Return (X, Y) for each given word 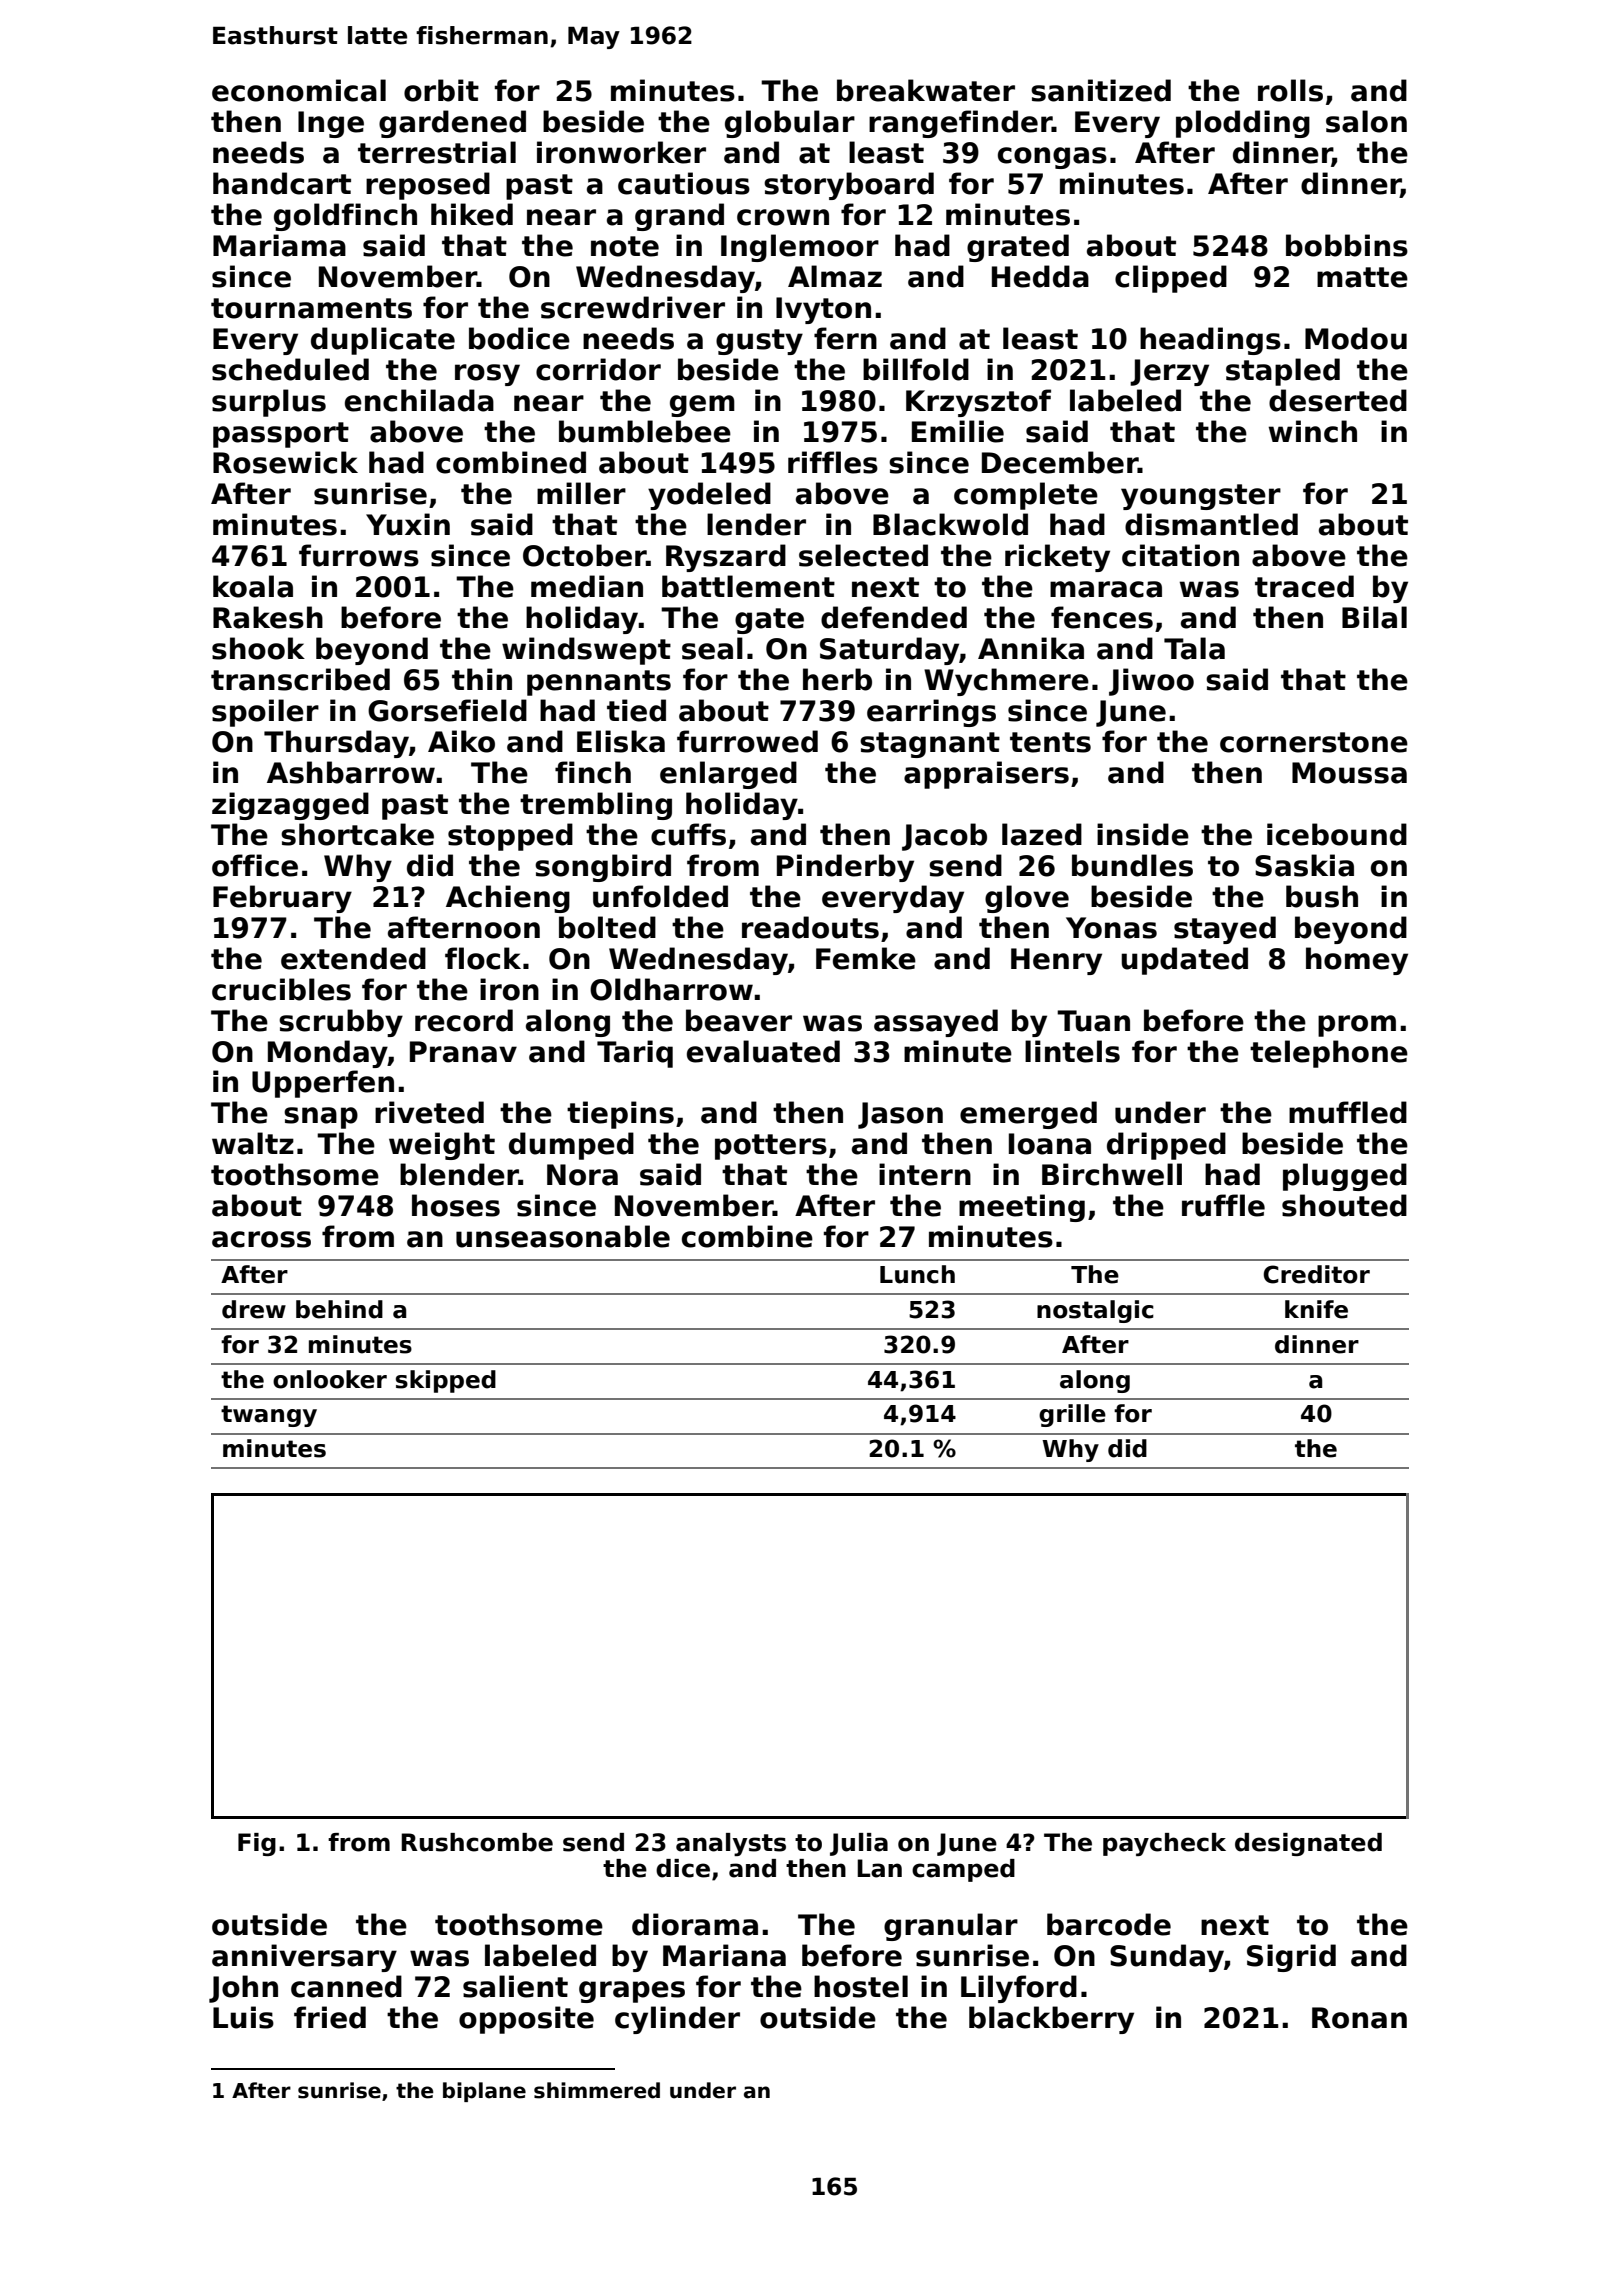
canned (346, 1986)
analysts (731, 1844)
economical (299, 90)
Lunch (917, 1274)
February (282, 899)
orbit (441, 90)
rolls (1290, 90)
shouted (1344, 1205)
